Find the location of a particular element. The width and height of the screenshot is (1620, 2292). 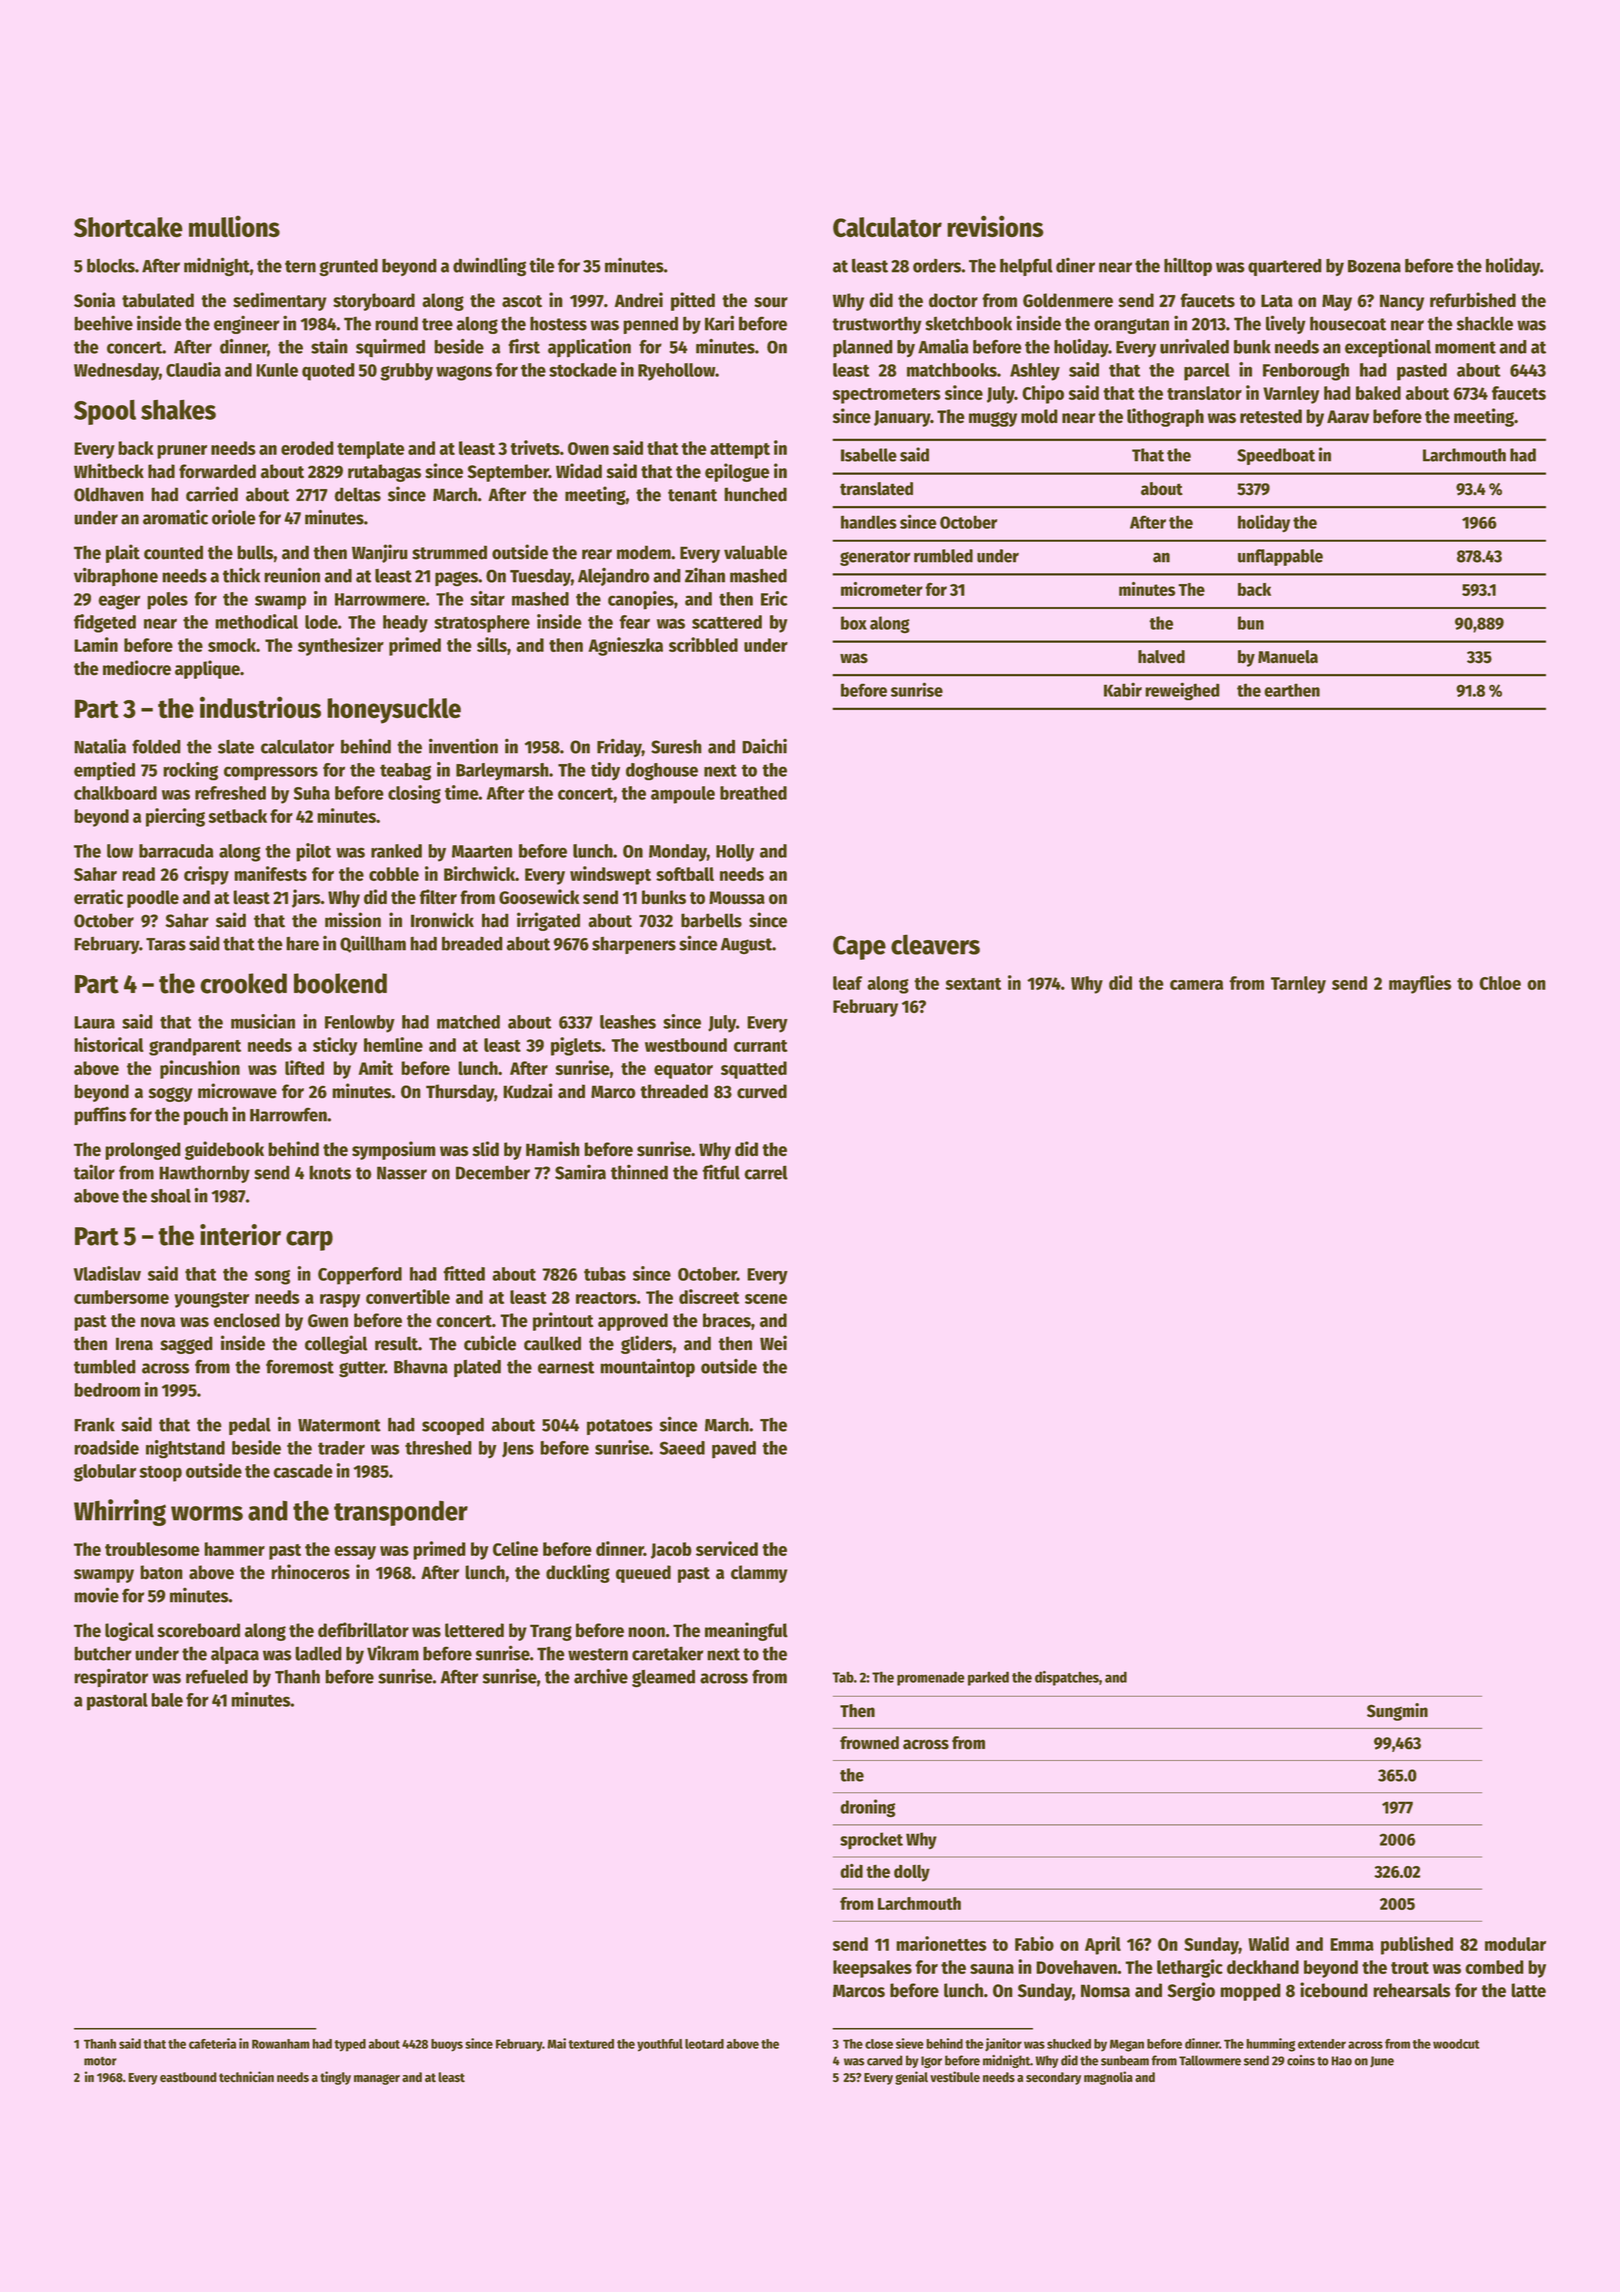

doctor is located at coordinates (953, 300).
